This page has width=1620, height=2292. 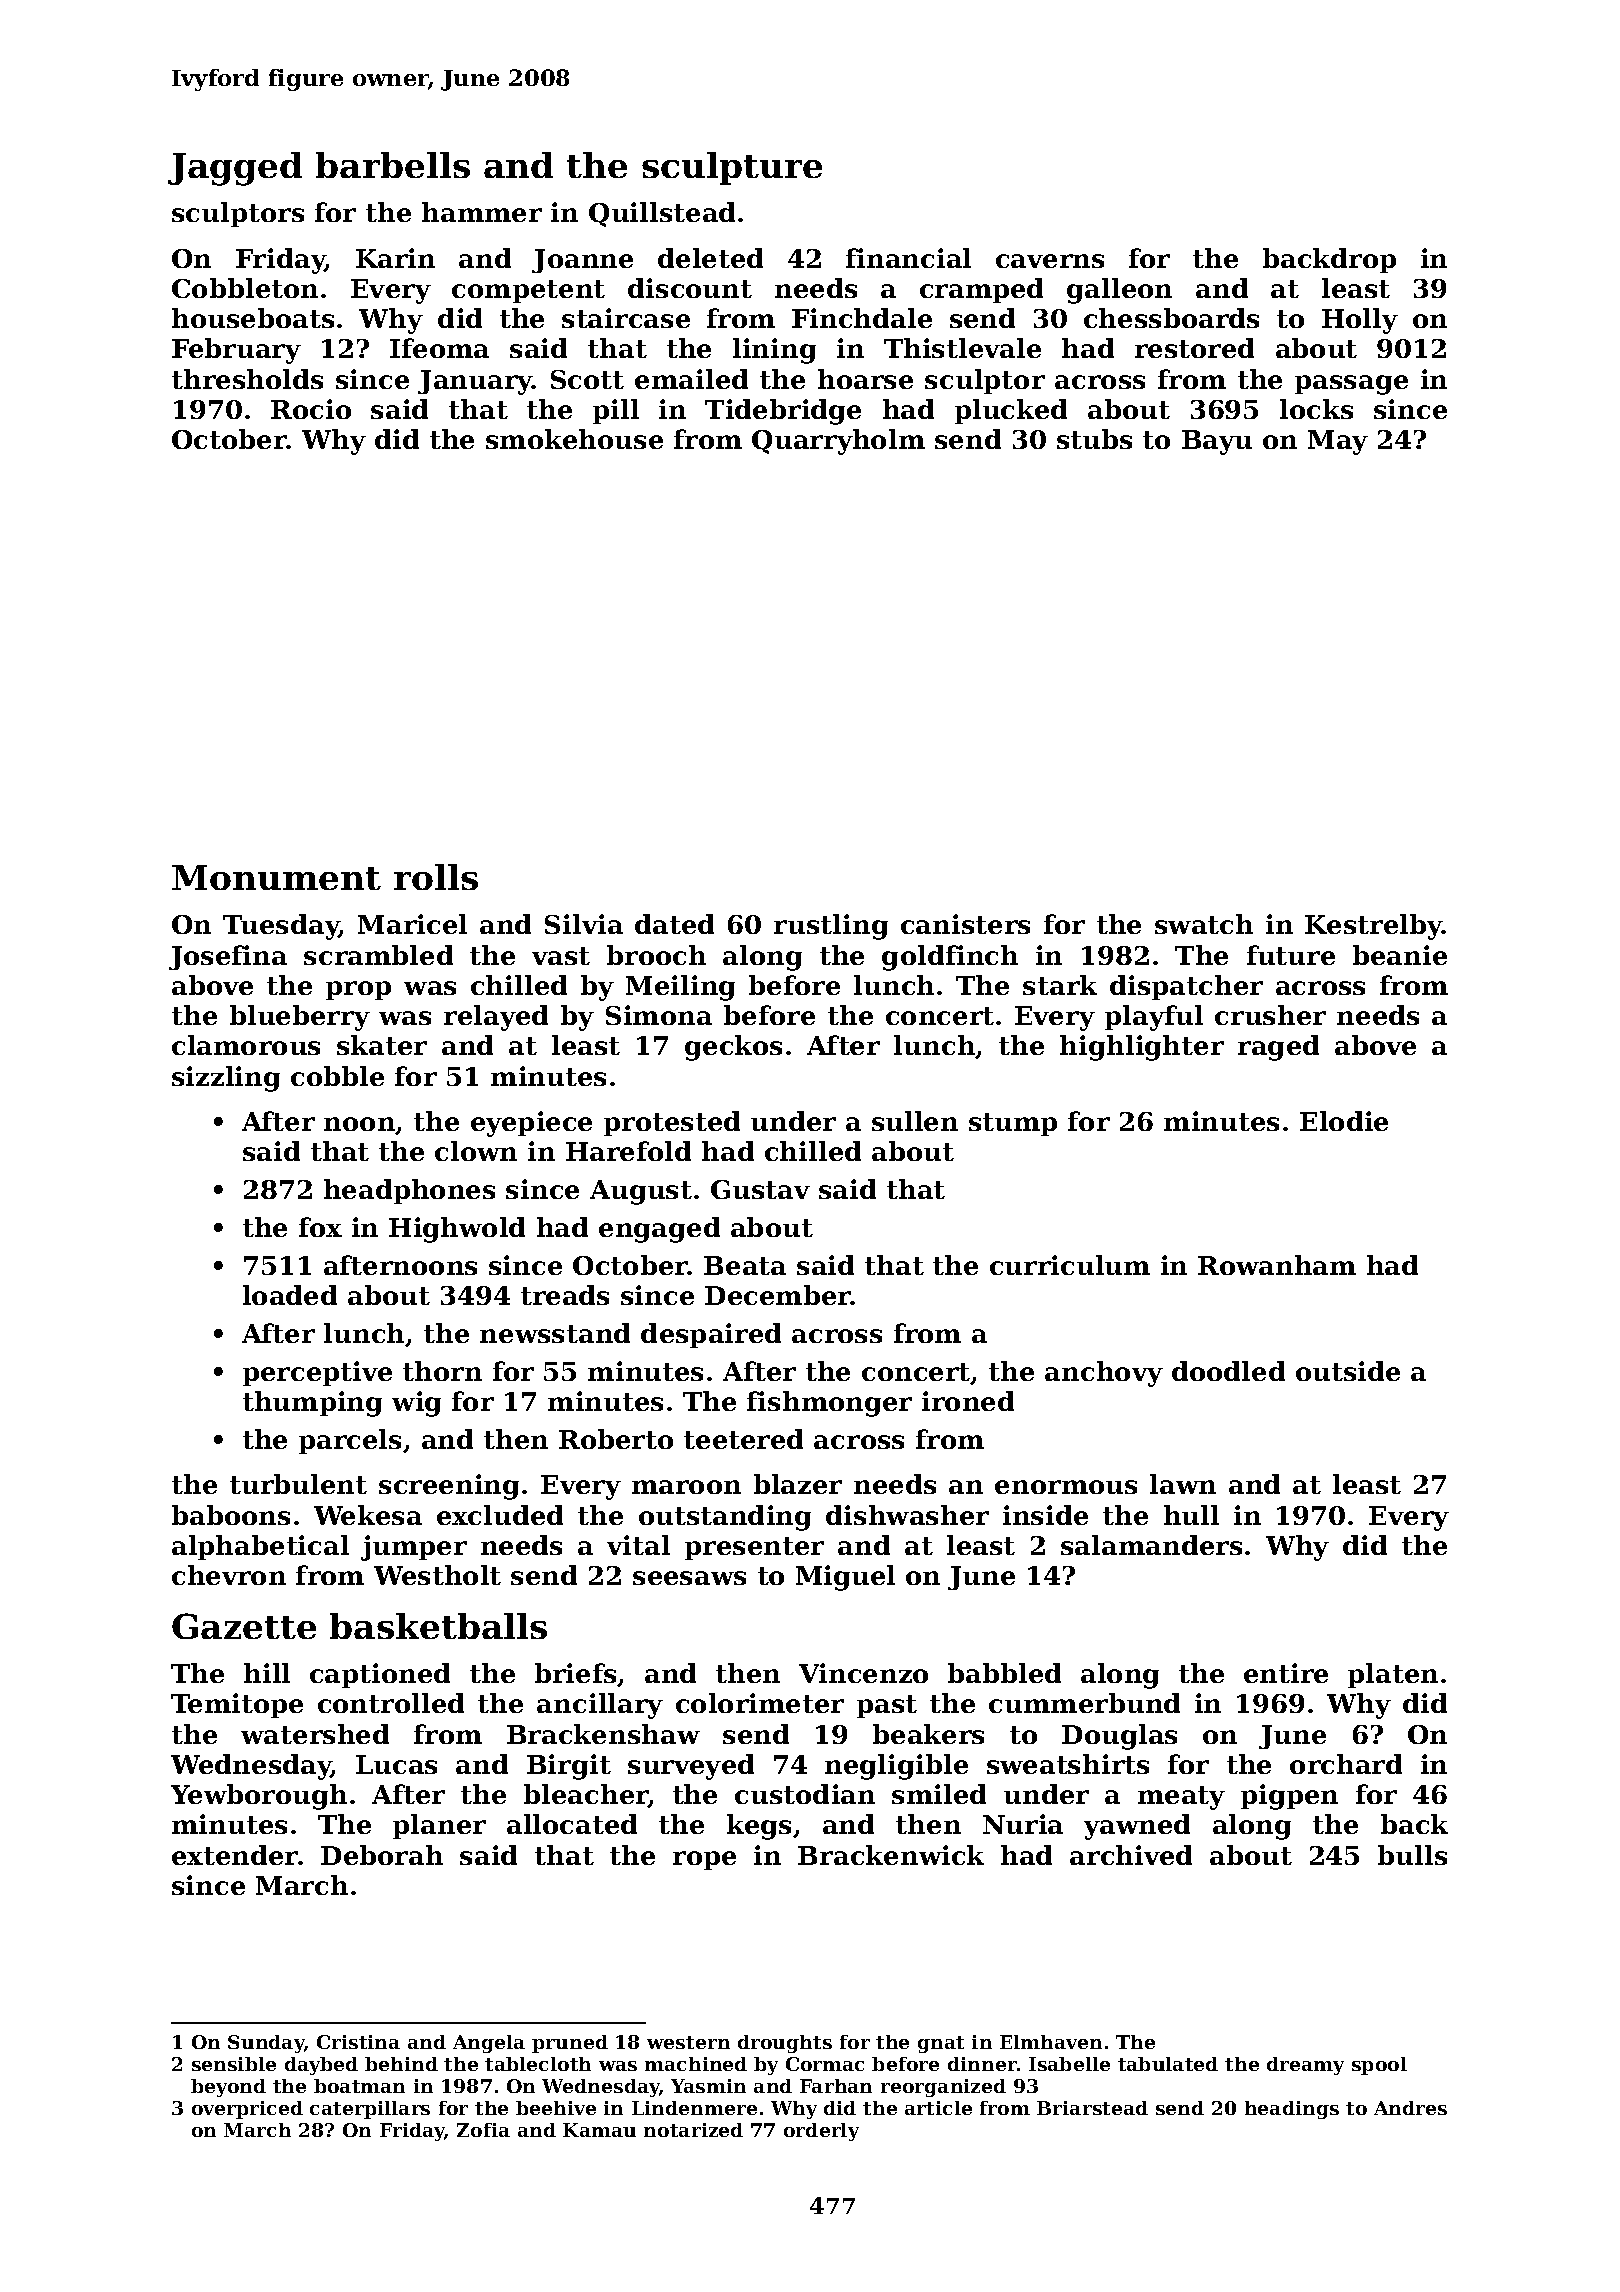 I want to click on Holly, so click(x=1360, y=321).
